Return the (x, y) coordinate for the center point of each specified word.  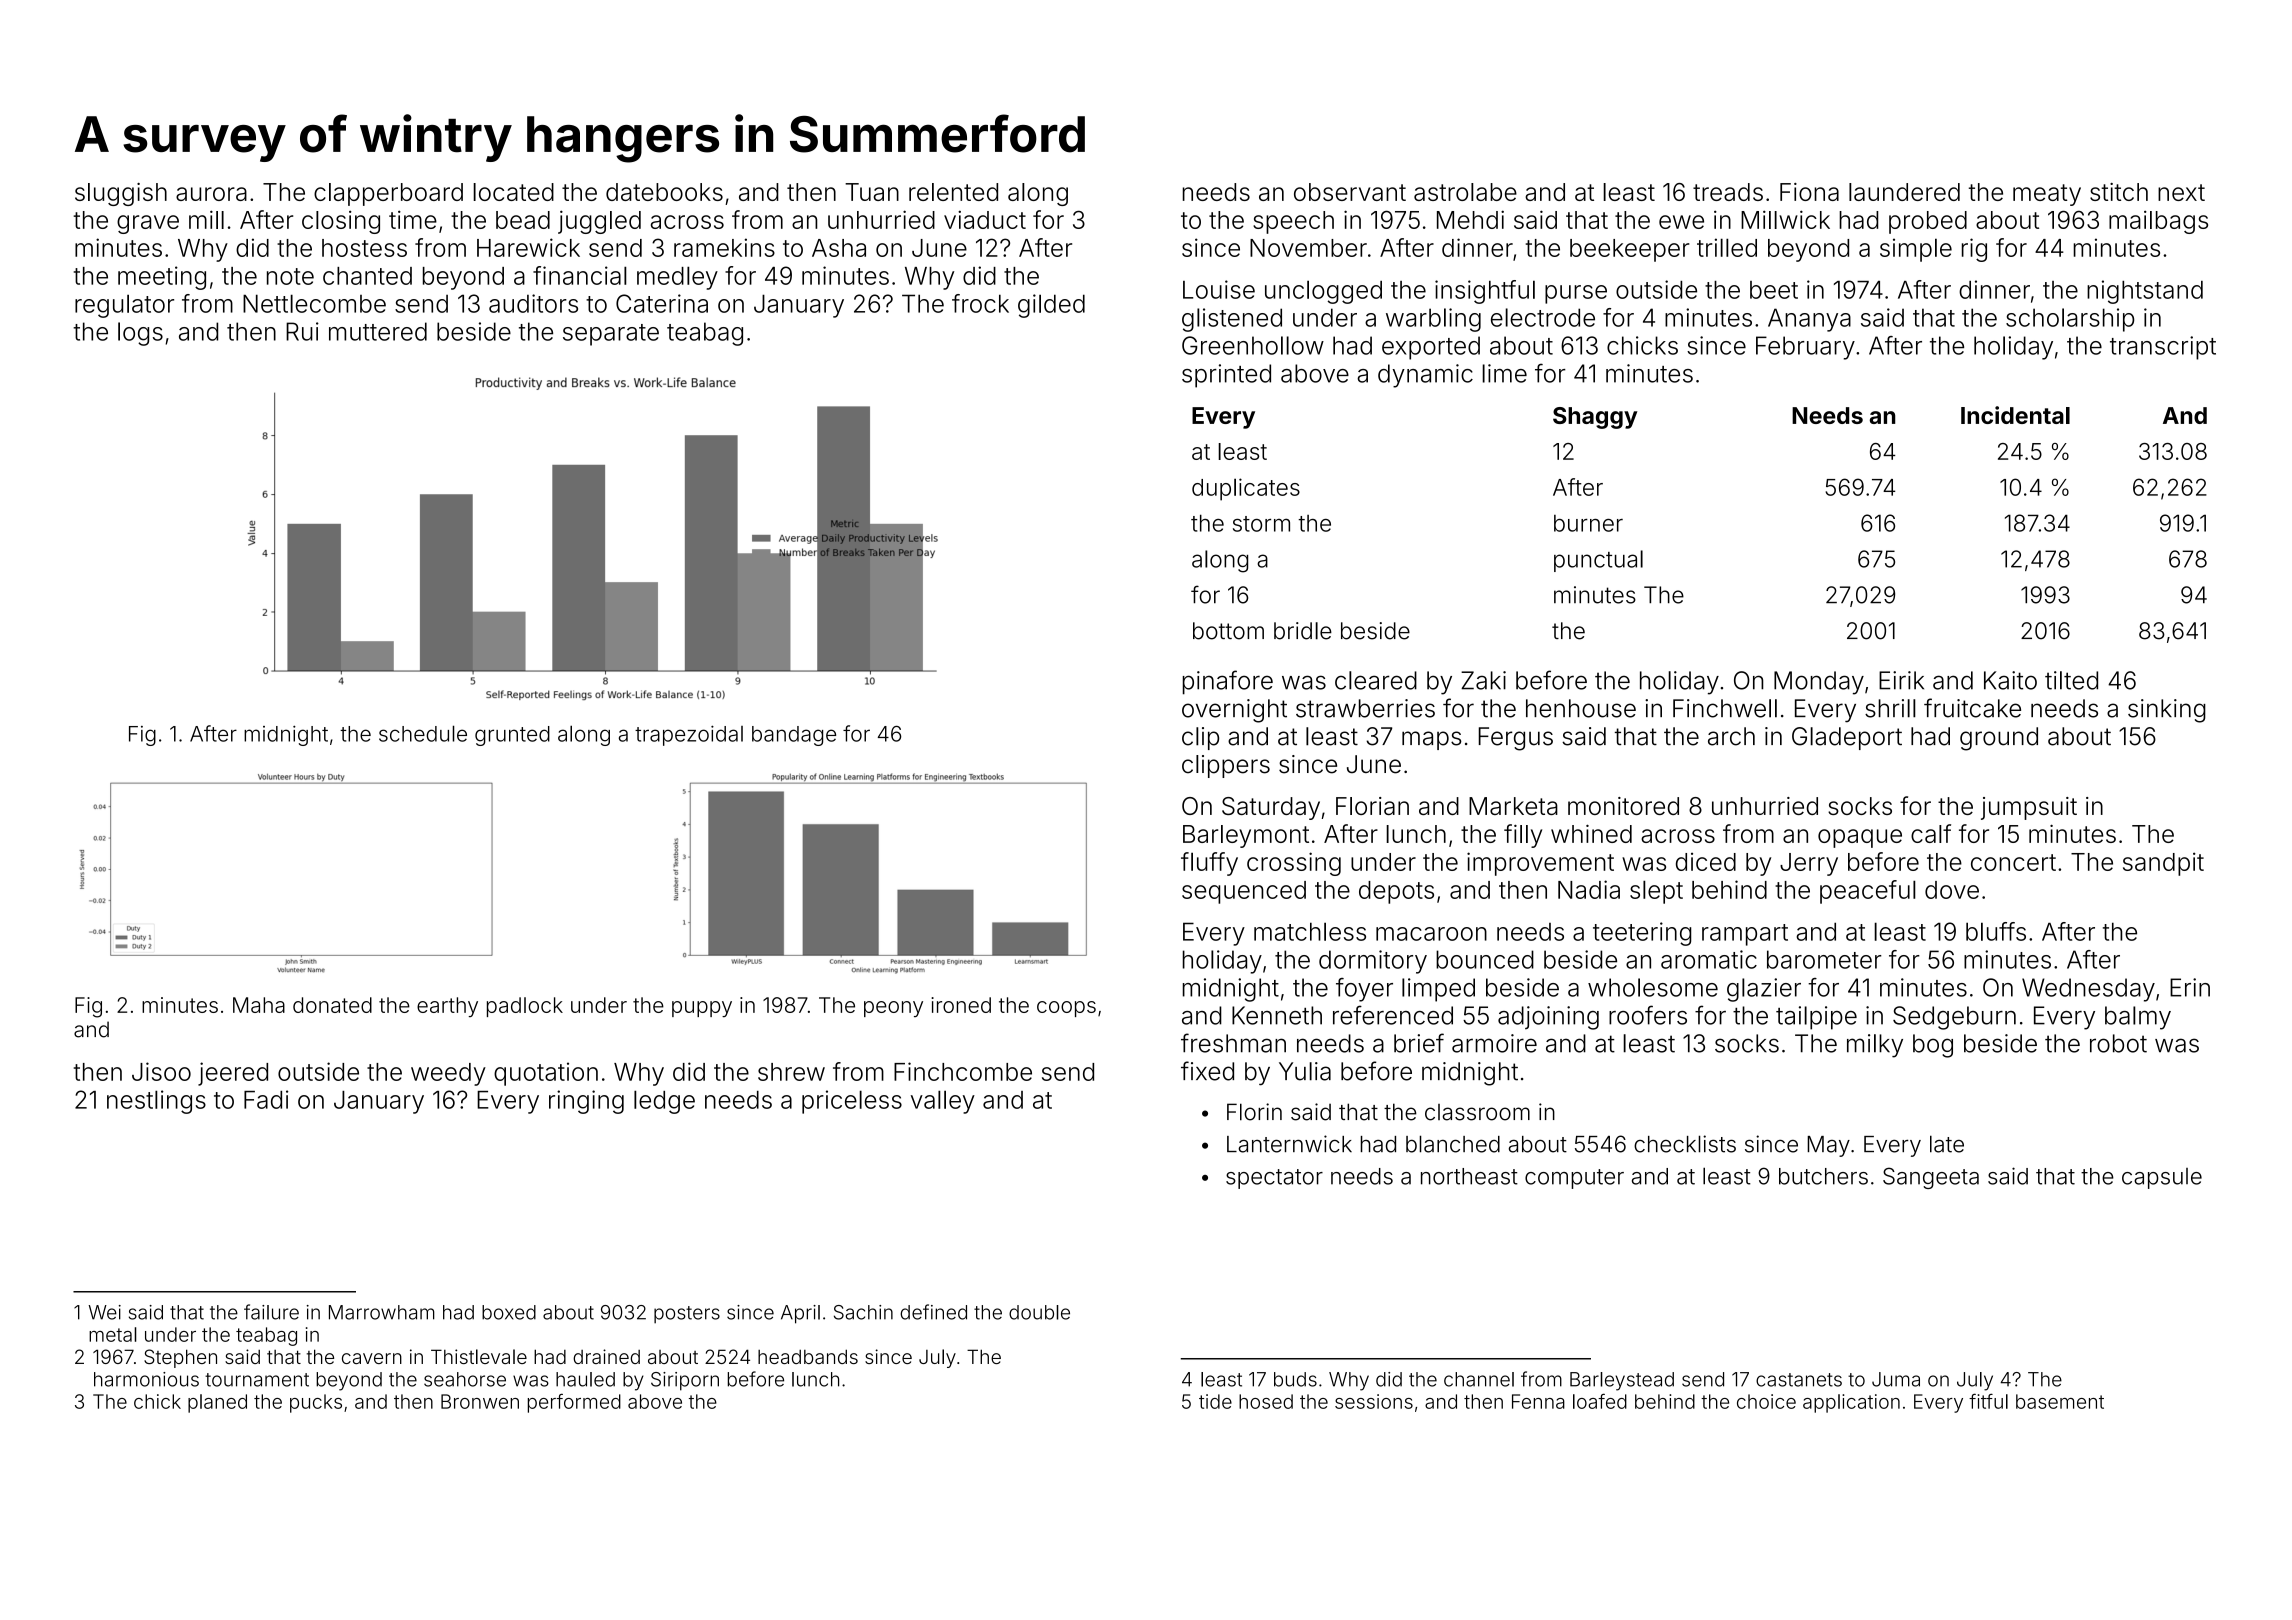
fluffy (1209, 864)
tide (1215, 1401)
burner (1588, 523)
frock (980, 303)
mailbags (2158, 222)
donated (332, 1005)
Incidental (2015, 415)
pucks (316, 1403)
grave (148, 224)
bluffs (1996, 931)
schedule (423, 733)
